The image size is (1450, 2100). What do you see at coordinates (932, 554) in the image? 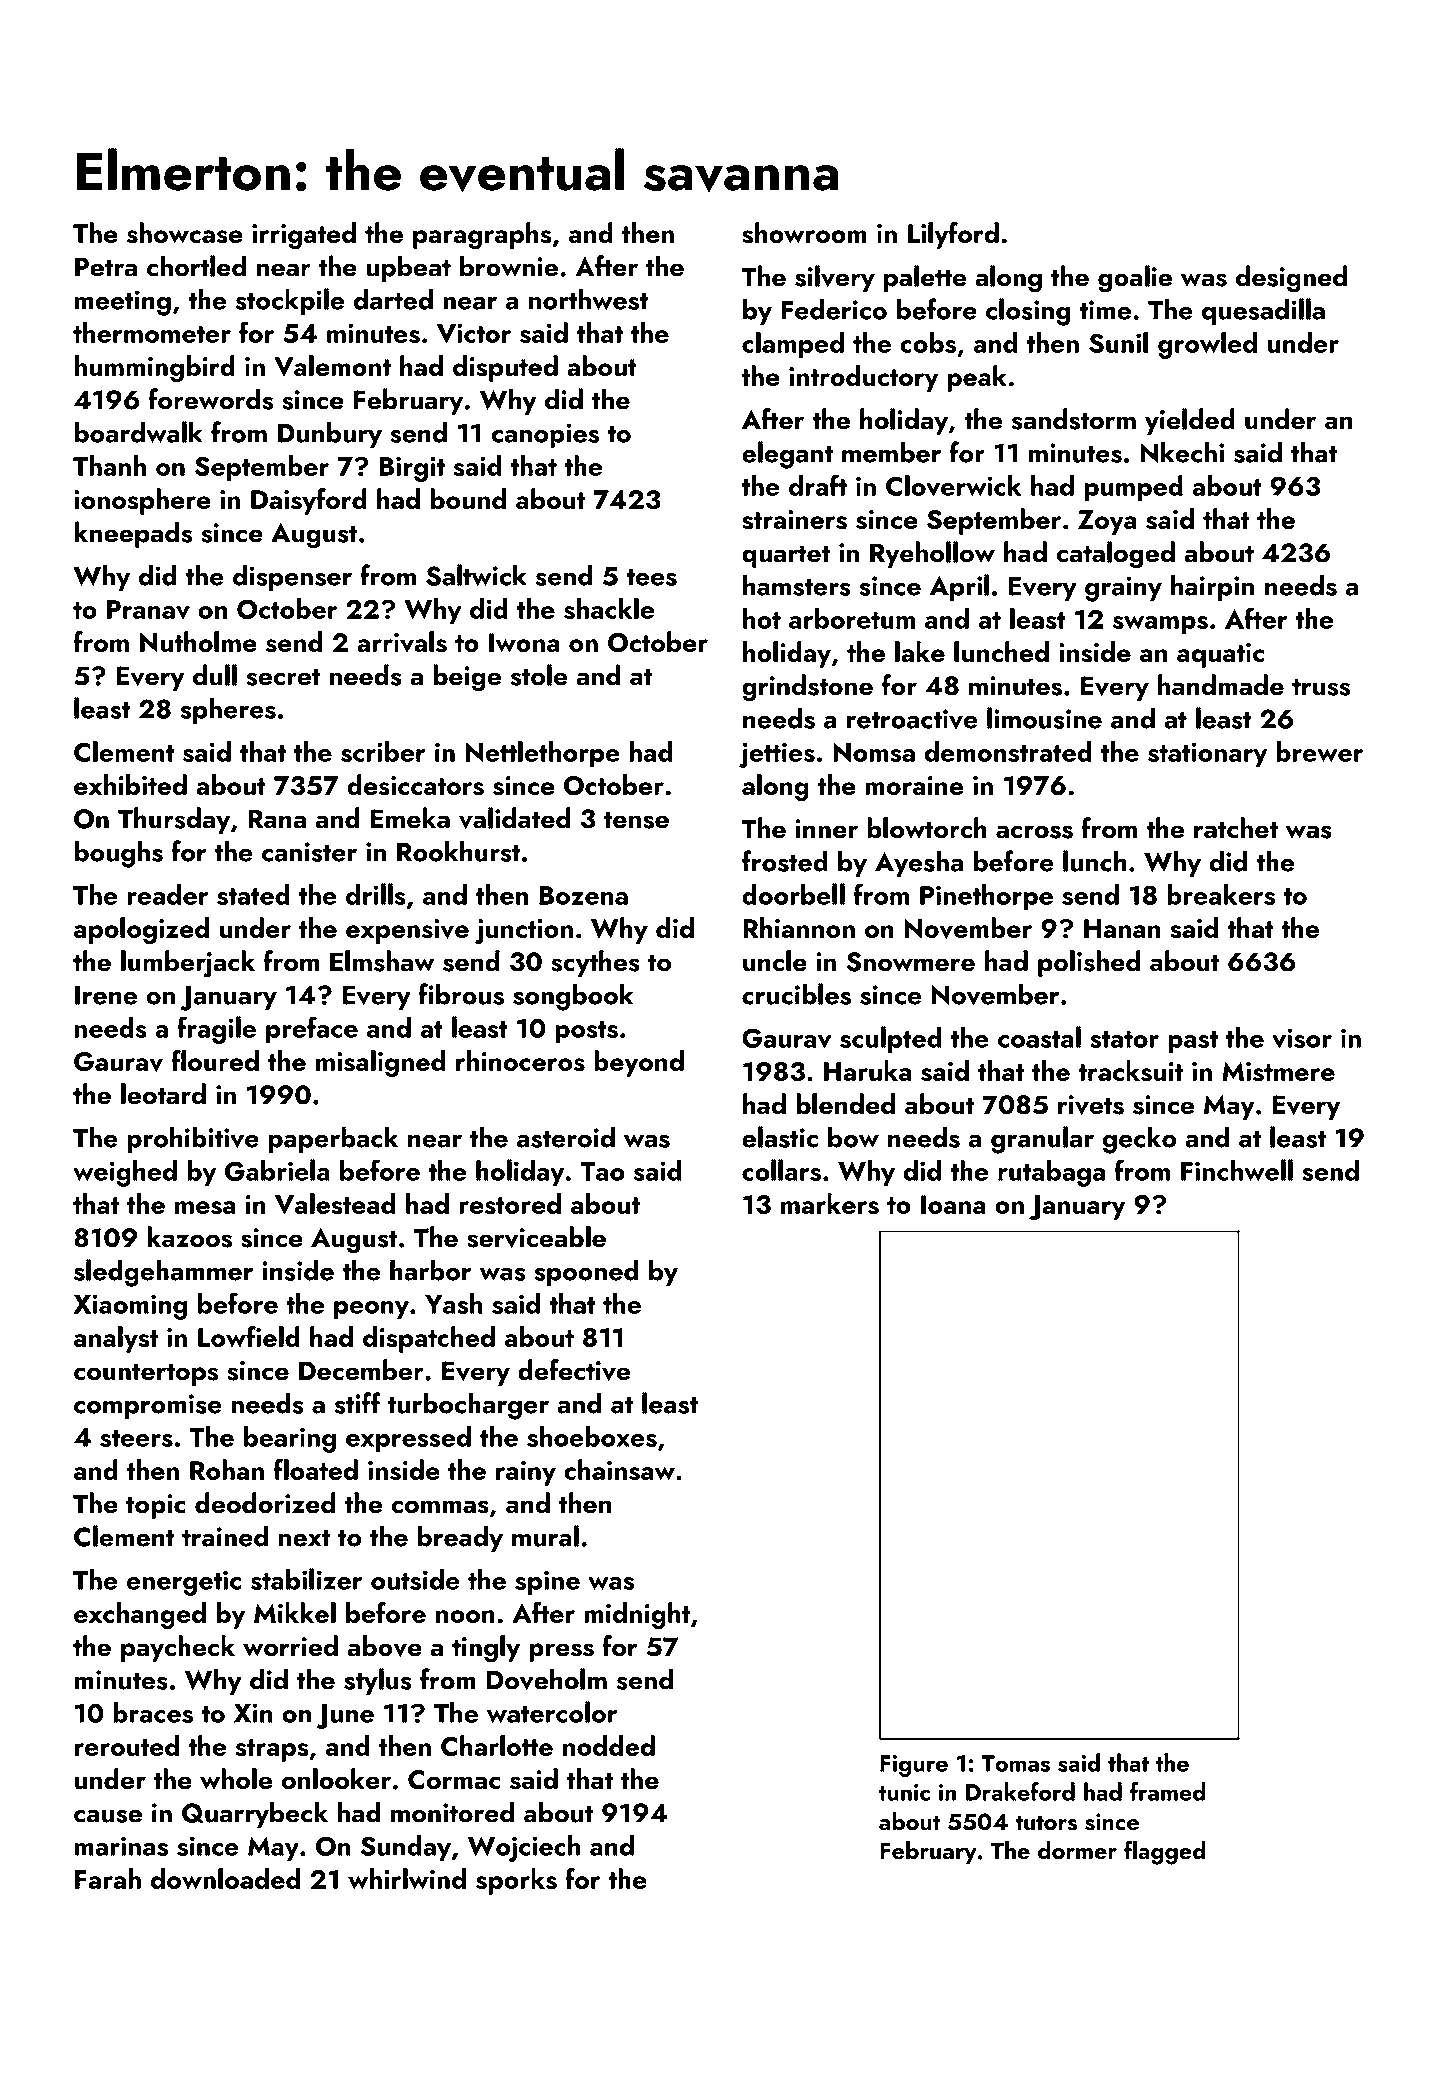
I see `Ryehollow` at bounding box center [932, 554].
